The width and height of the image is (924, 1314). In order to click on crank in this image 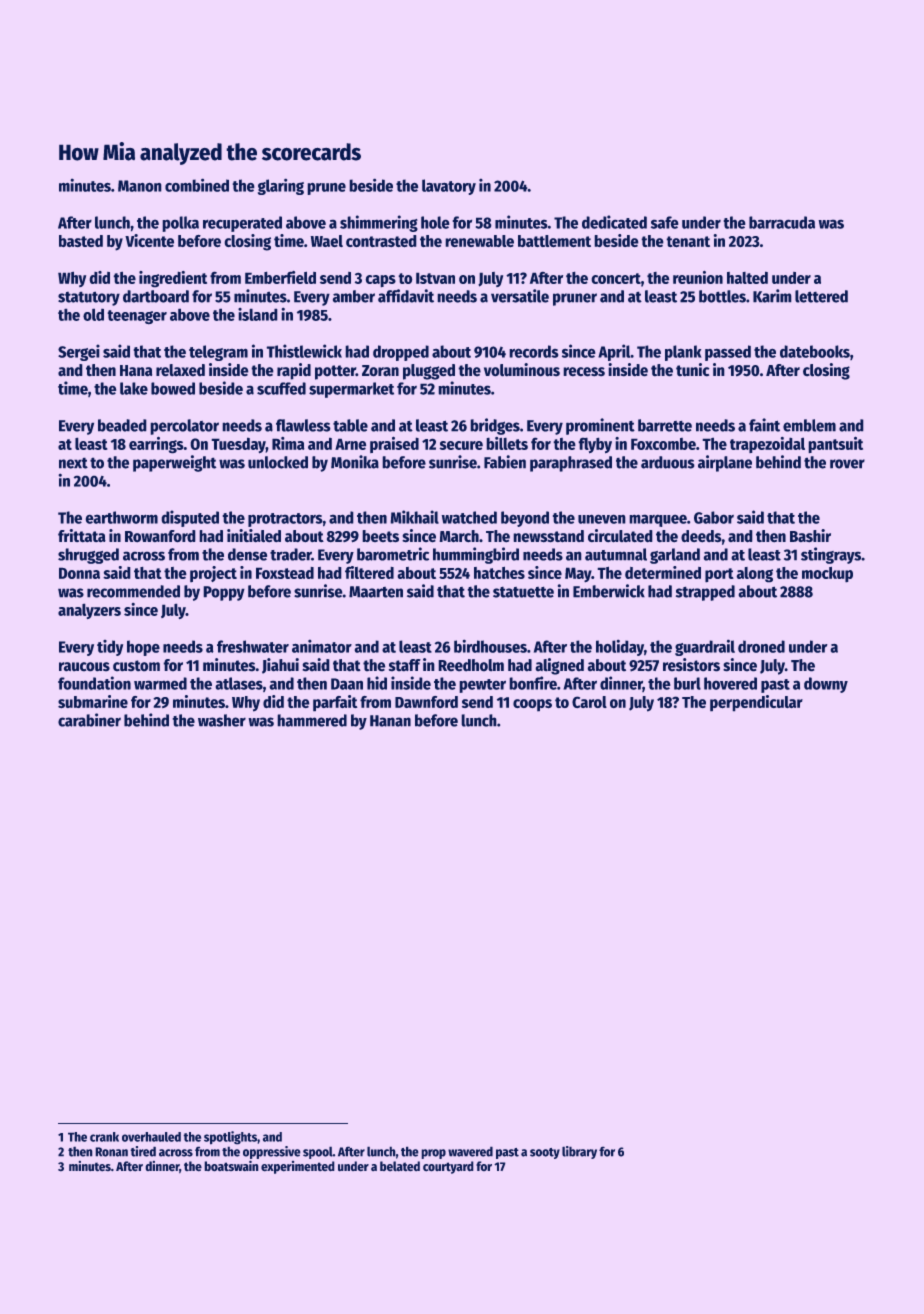, I will do `click(104, 1137)`.
